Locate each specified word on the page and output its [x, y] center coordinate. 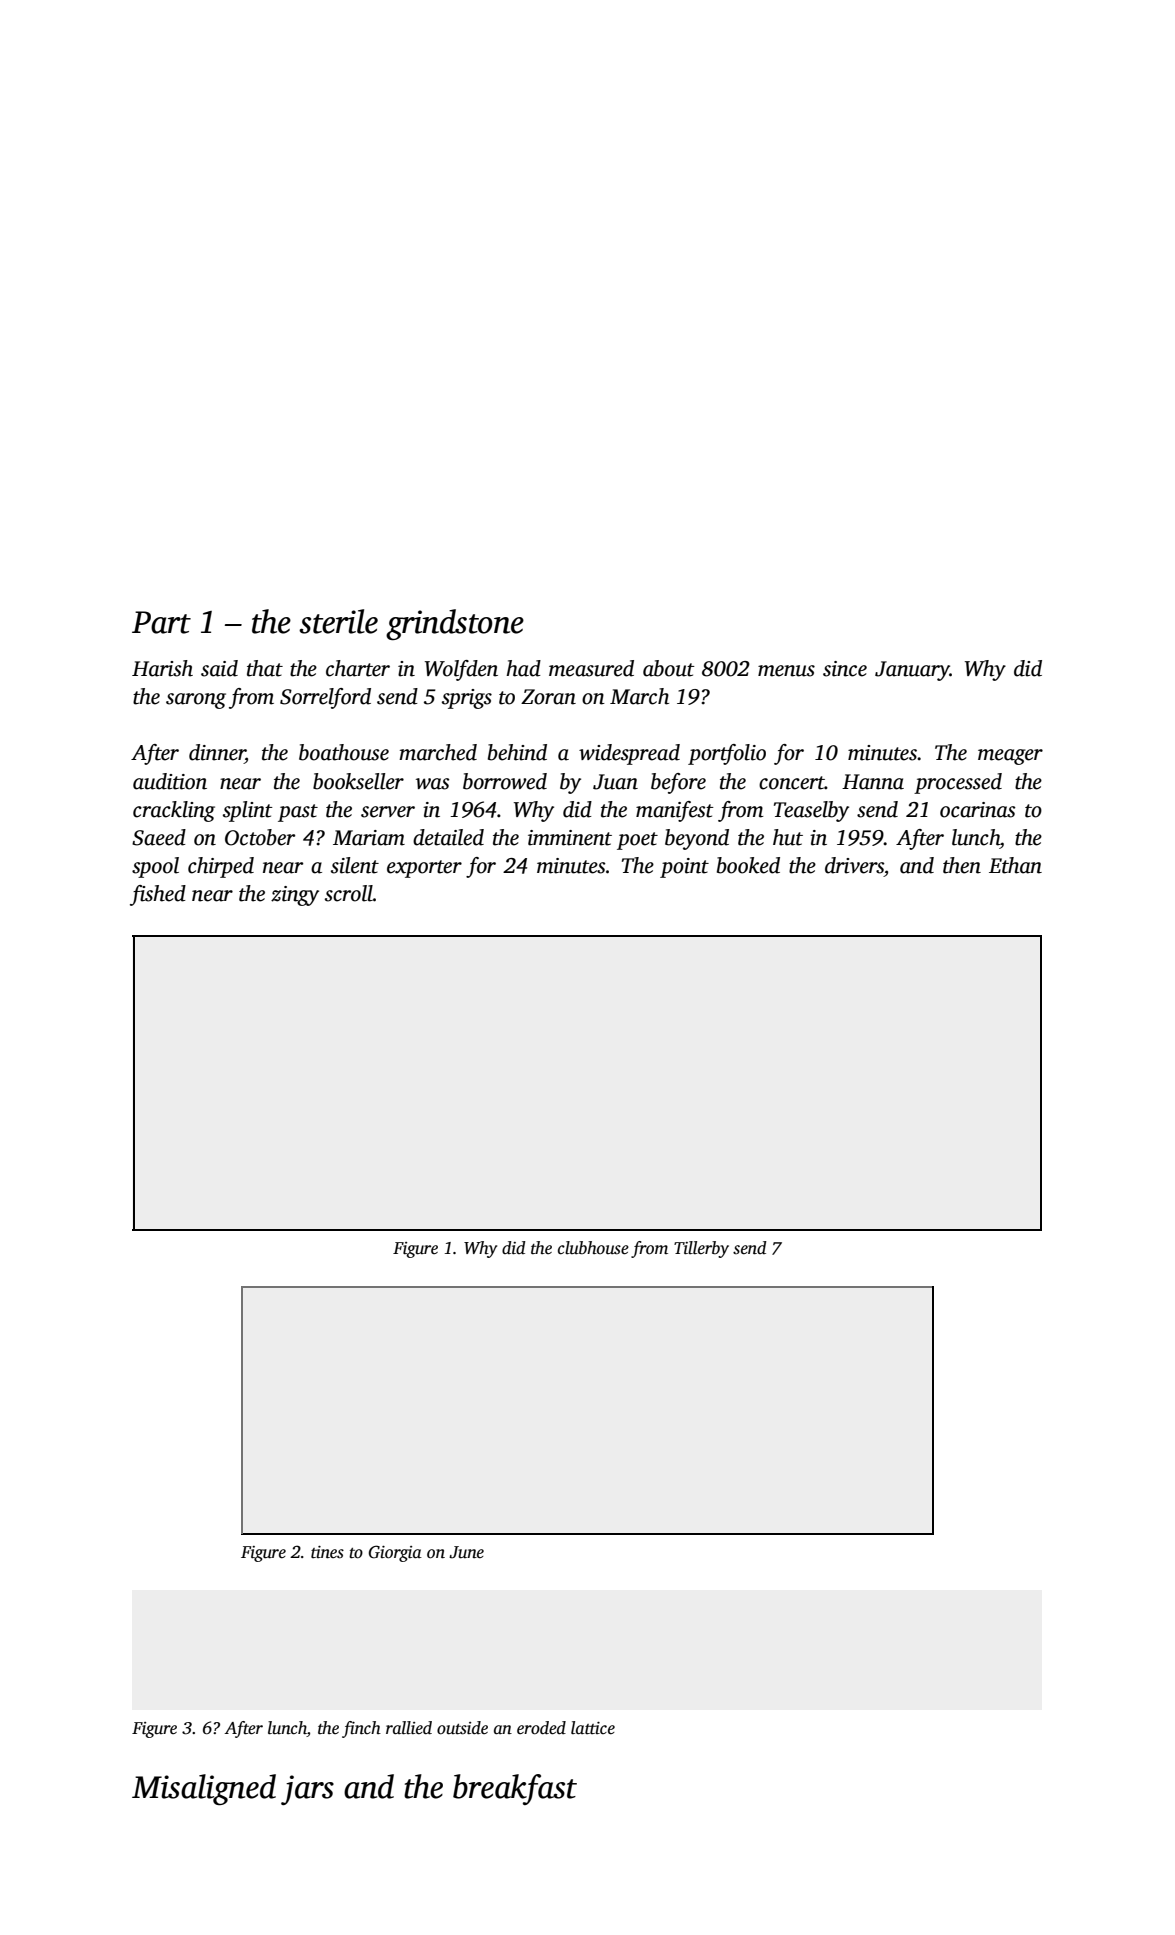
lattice [593, 1728]
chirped [221, 867]
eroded [541, 1728]
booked [748, 865]
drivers [854, 865]
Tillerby [701, 1249]
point [684, 868]
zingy [295, 896]
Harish [162, 668]
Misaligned [204, 1789]
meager [1010, 757]
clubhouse [593, 1248]
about [669, 668]
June [466, 1552]
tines [327, 1552]
